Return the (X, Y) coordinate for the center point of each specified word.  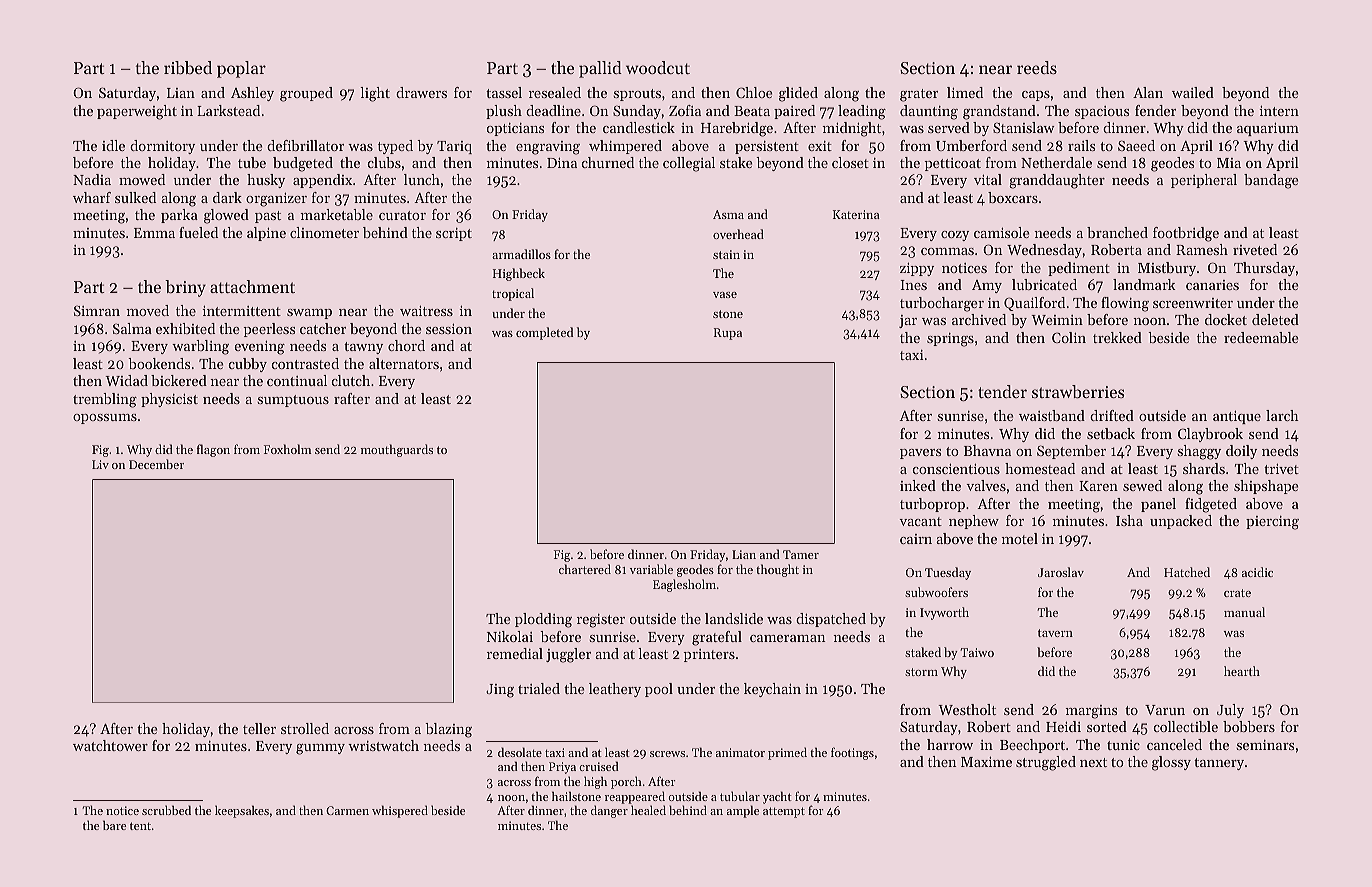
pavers (920, 454)
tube (252, 162)
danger (609, 811)
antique (1237, 417)
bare (114, 825)
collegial (689, 164)
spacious (1102, 112)
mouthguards (397, 450)
